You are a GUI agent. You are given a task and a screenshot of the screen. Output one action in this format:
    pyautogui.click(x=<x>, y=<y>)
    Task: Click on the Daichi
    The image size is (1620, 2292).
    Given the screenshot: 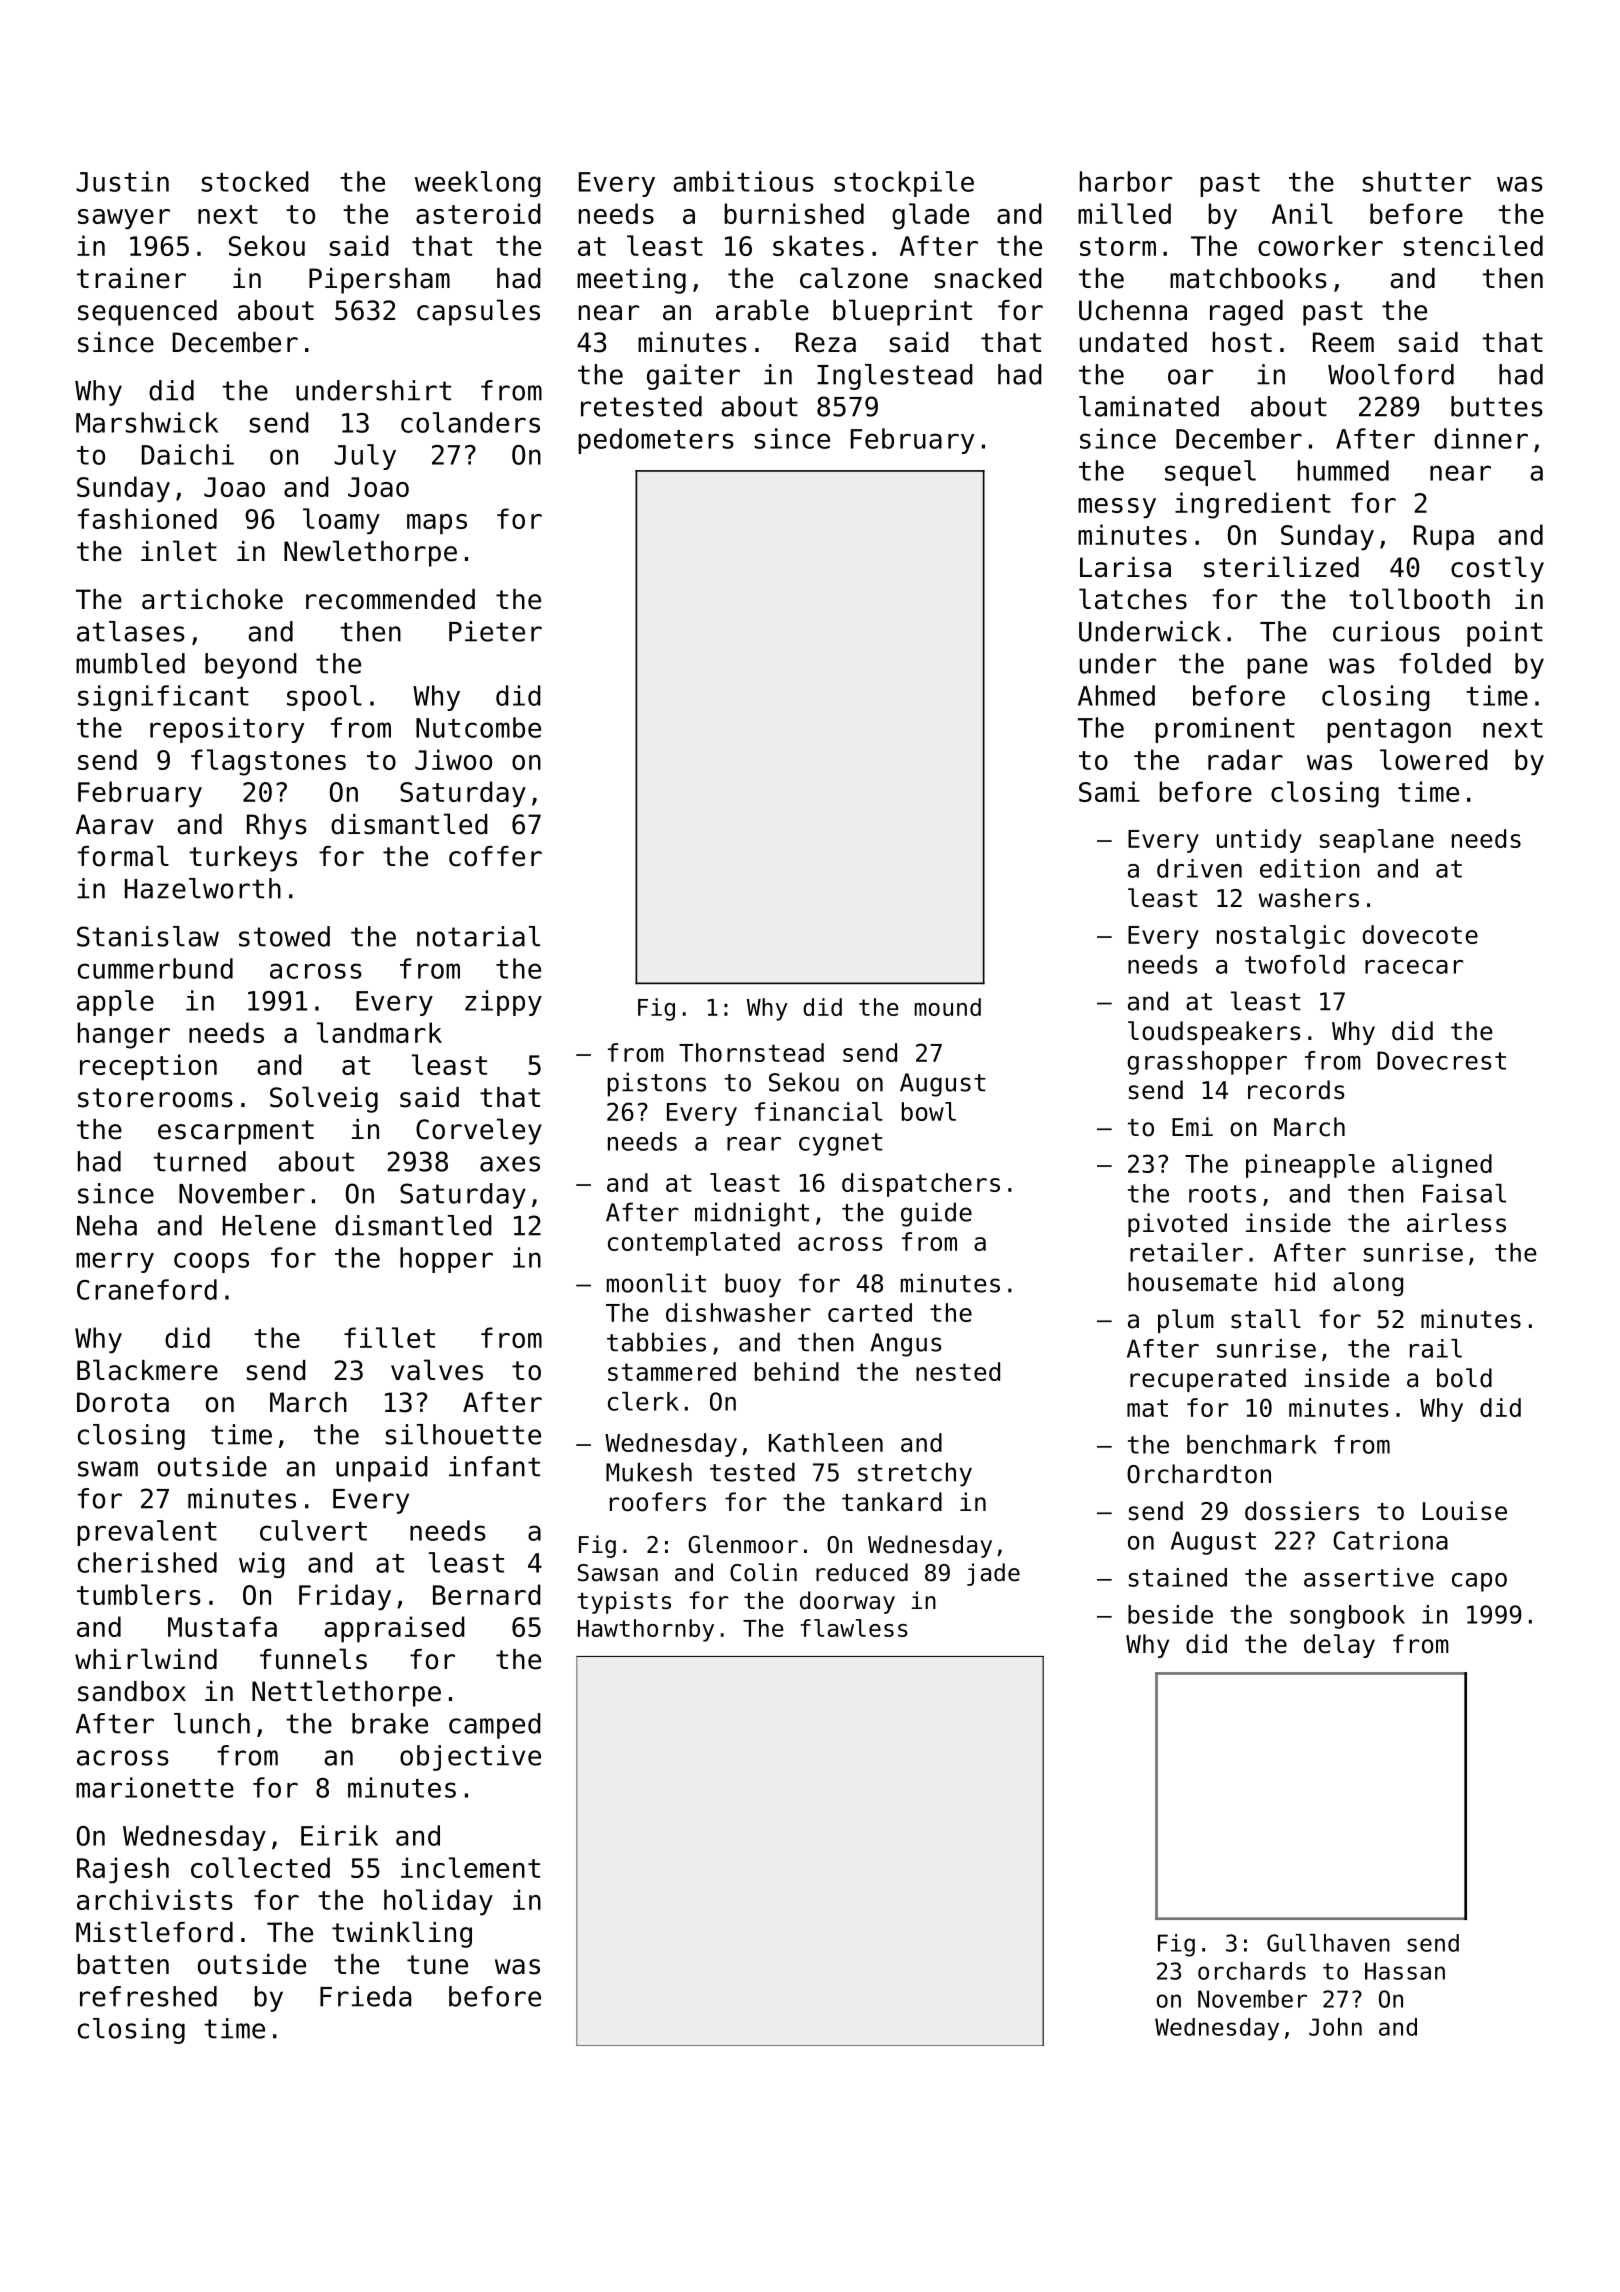 What is the action you would take?
    pyautogui.click(x=188, y=454)
